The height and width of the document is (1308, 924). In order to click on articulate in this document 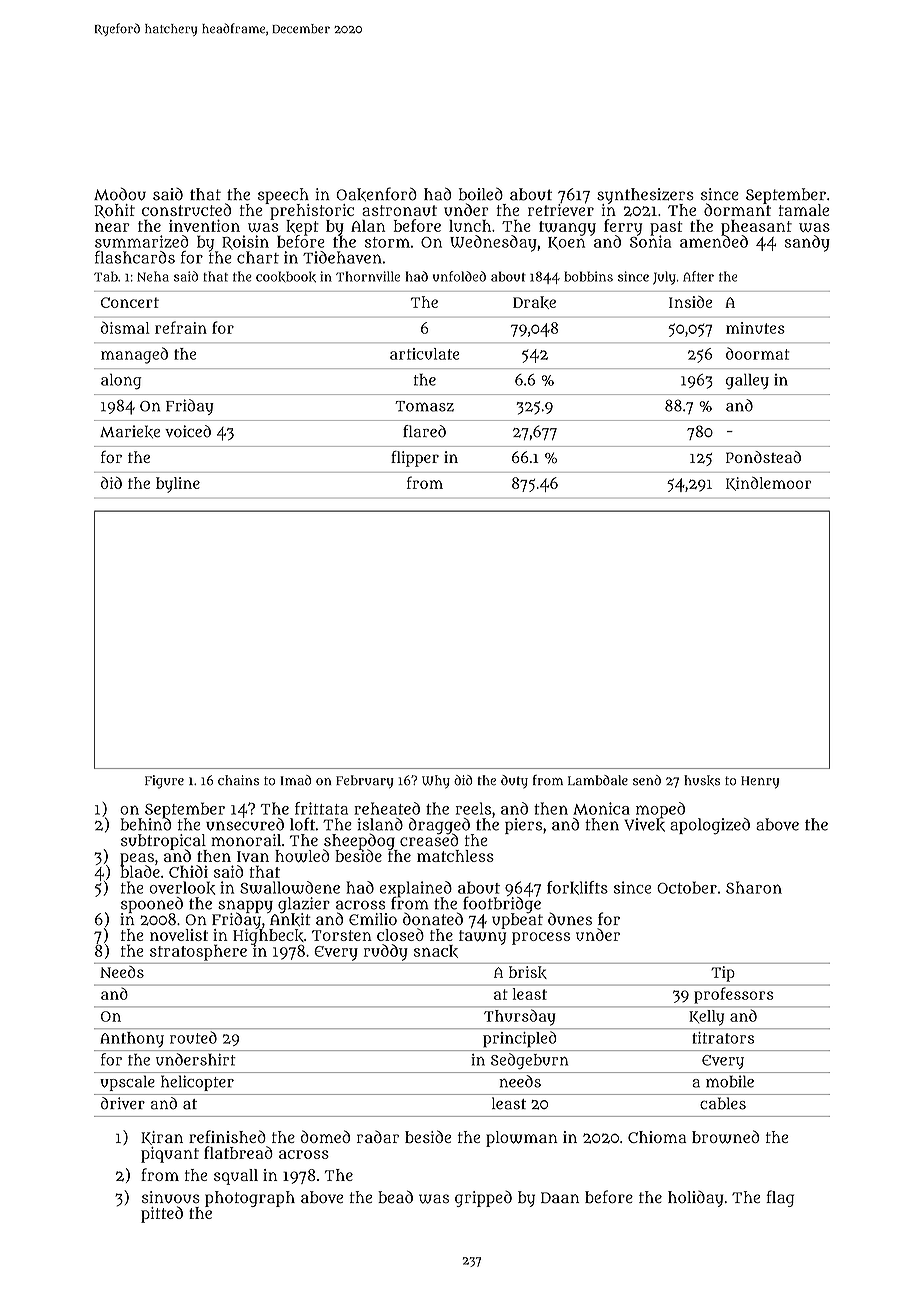, I will do `click(424, 354)`.
